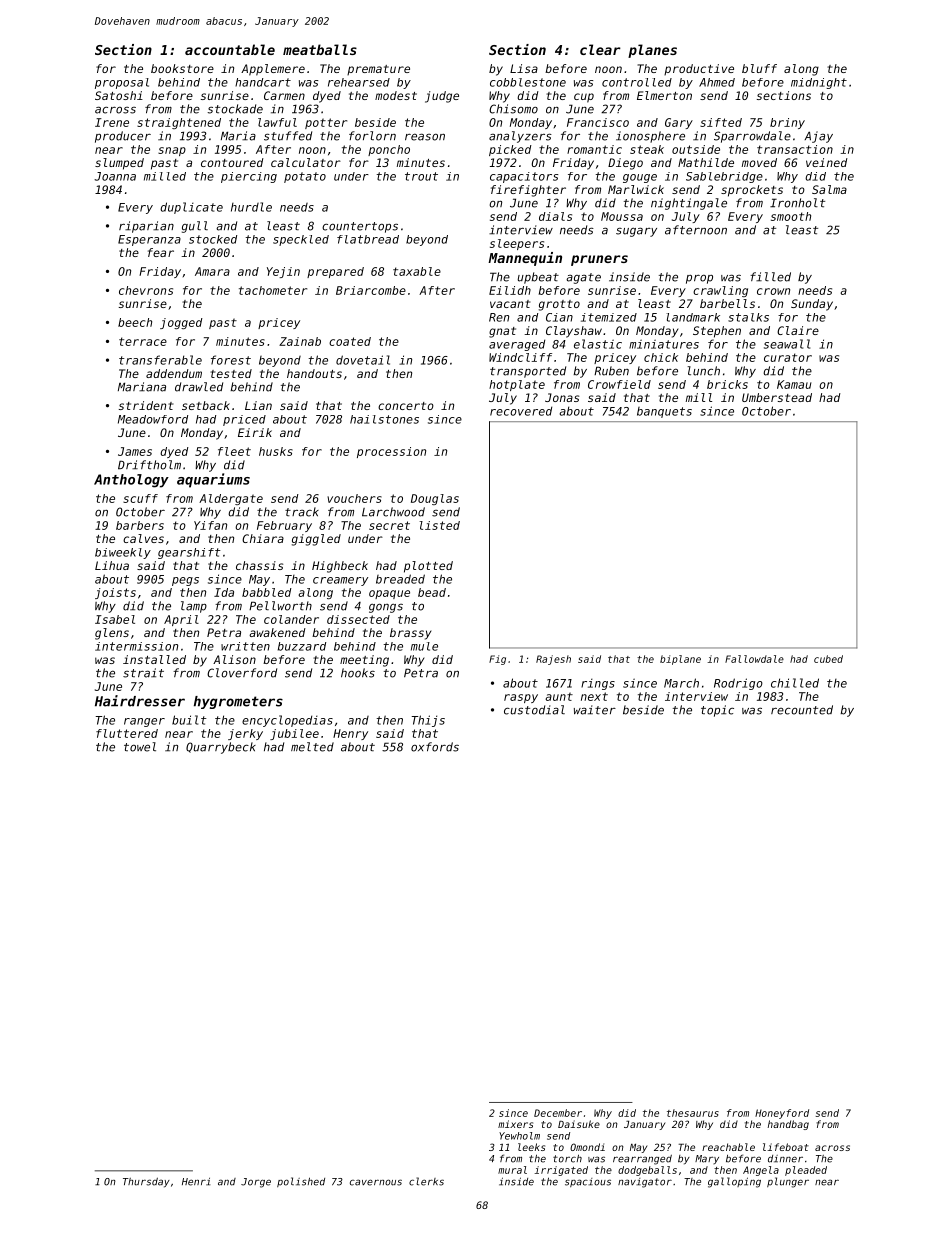 The height and width of the page is (1233, 952). Describe the element at coordinates (424, 646) in the page. I see `mule` at that location.
